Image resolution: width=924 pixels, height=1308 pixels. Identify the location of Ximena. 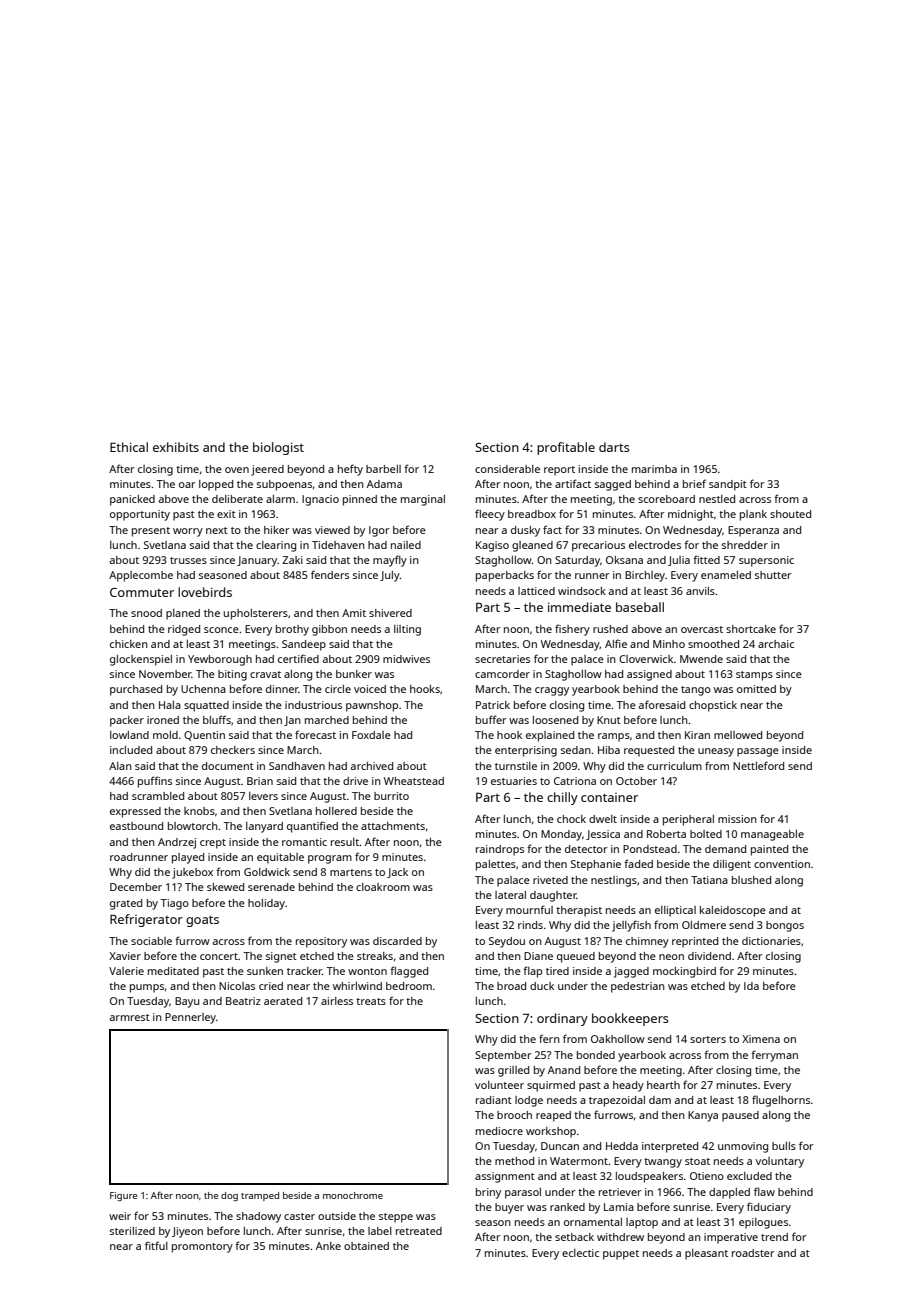
(761, 1039).
